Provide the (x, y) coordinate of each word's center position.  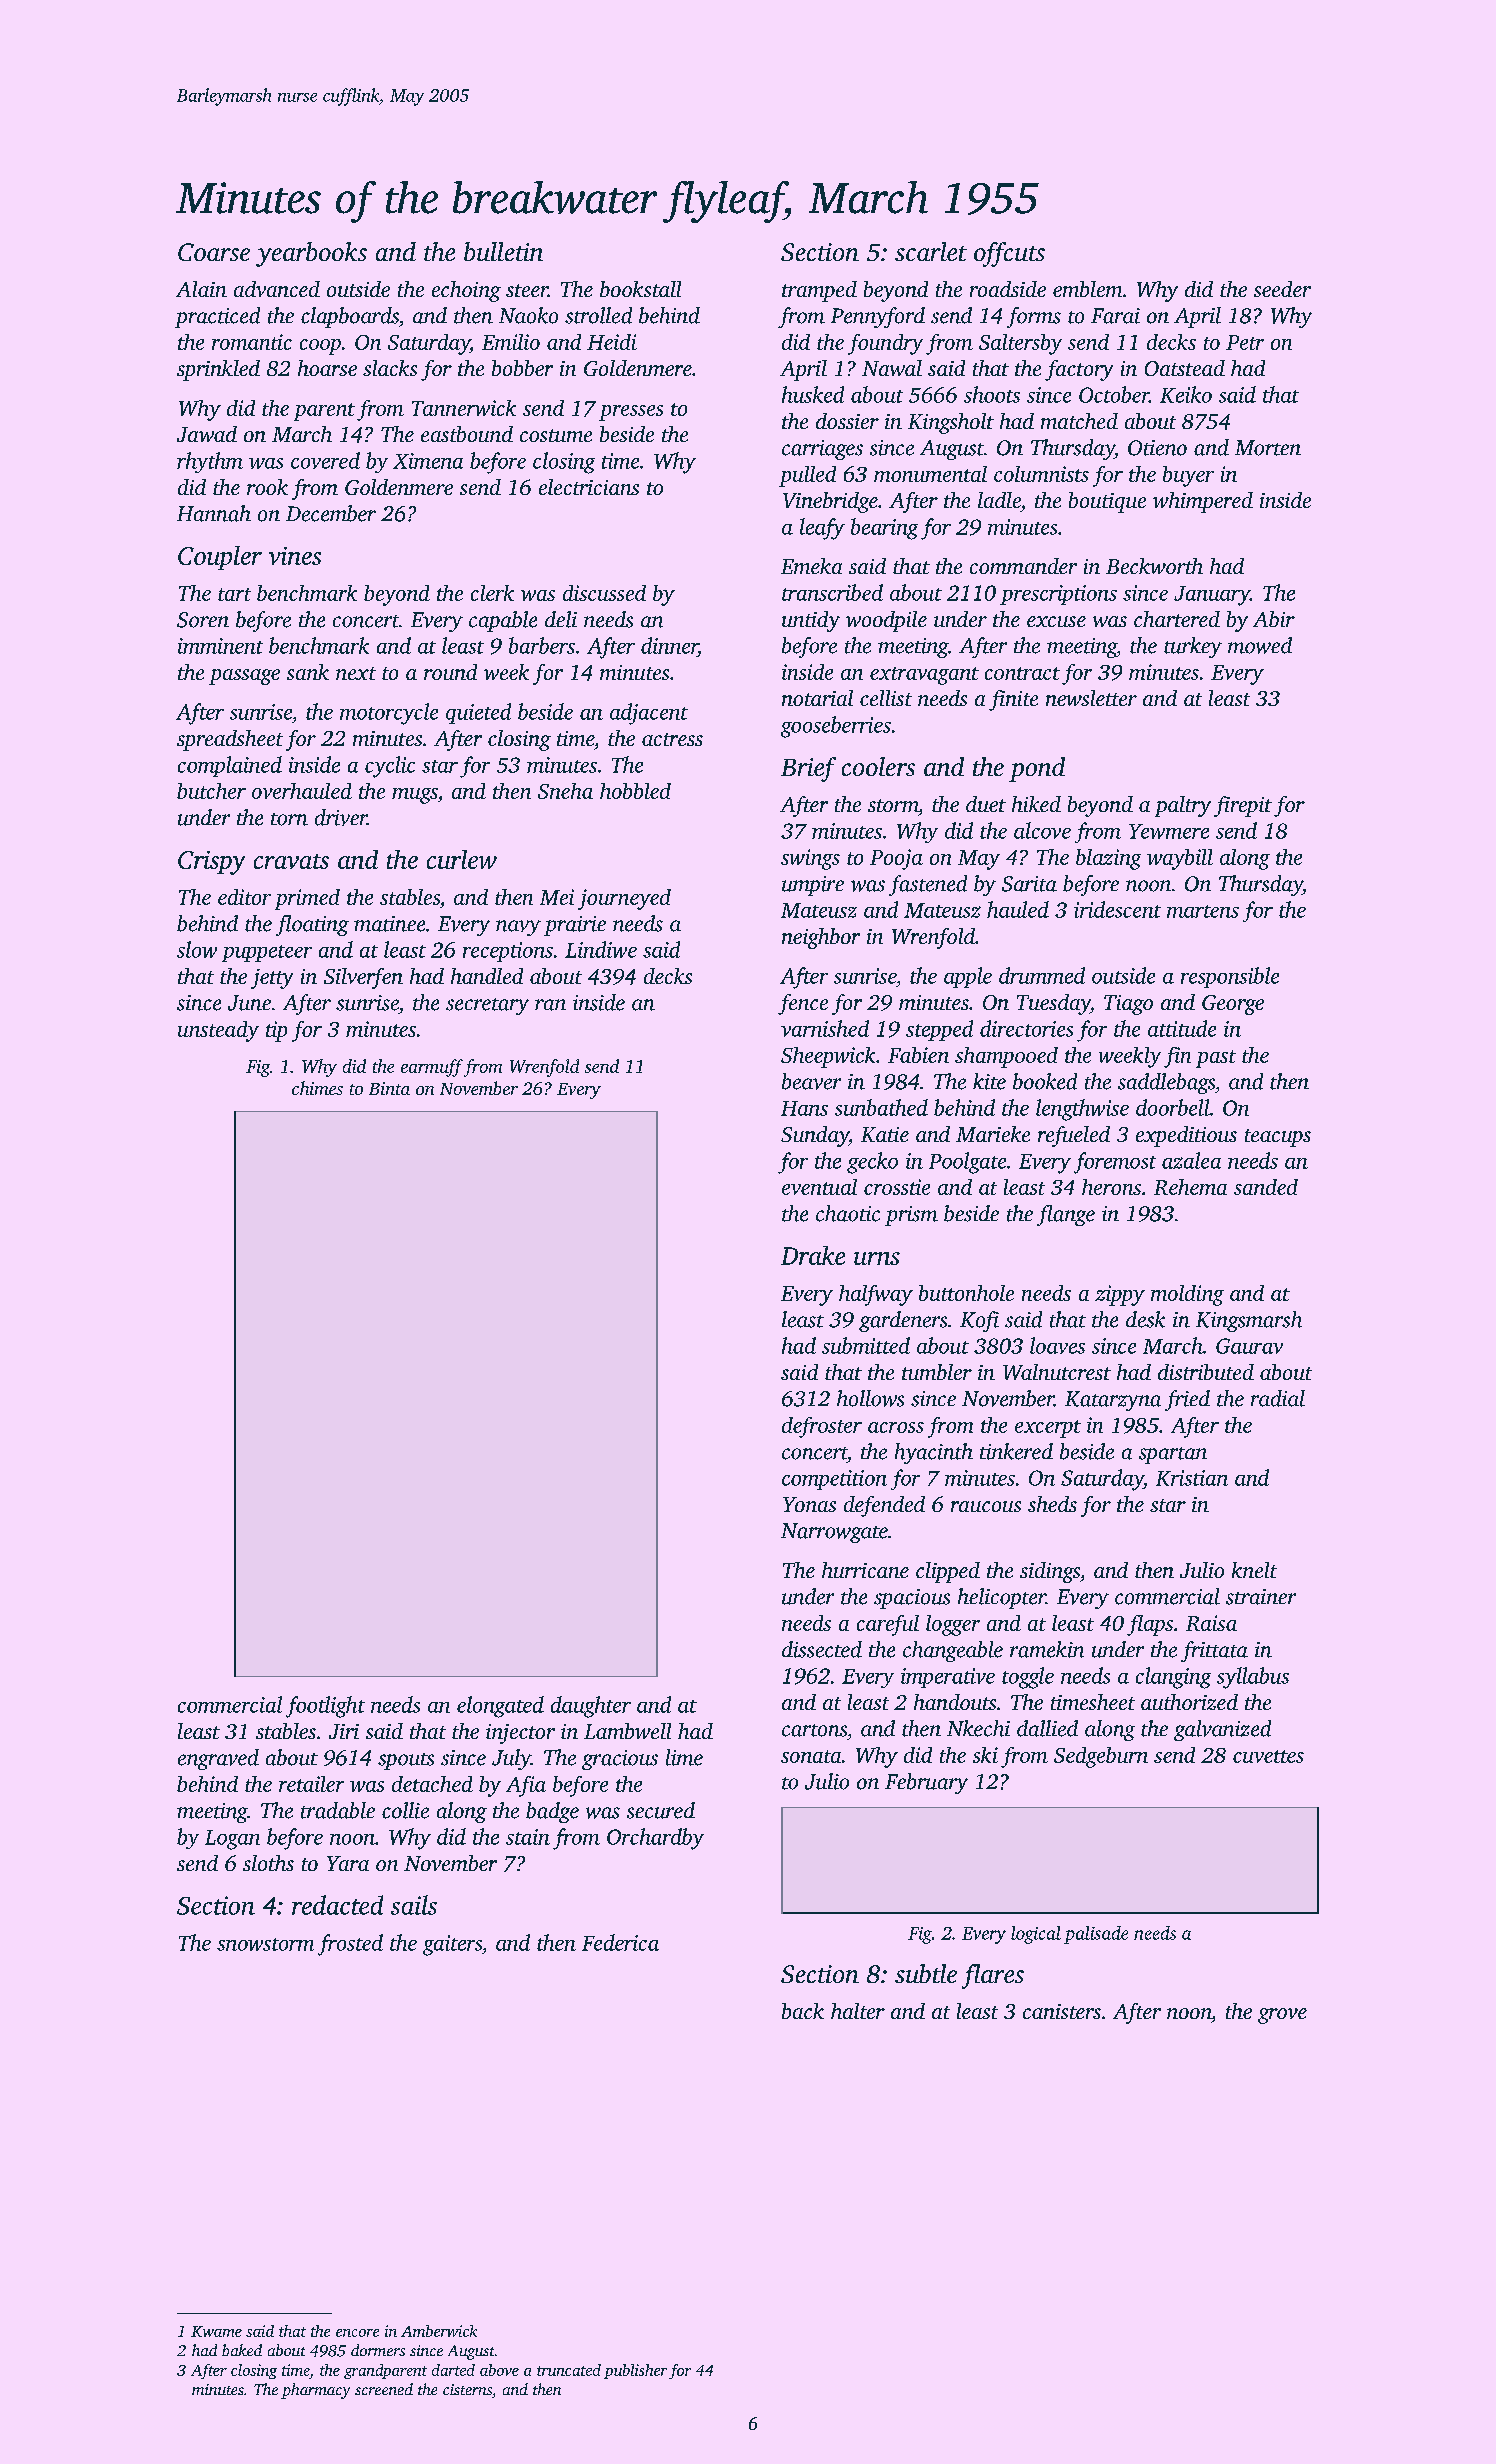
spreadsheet (230, 740)
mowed (1260, 645)
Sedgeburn (1101, 1757)
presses (631, 413)
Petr (1245, 342)
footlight (325, 1707)
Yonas (809, 1504)
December (331, 513)
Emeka (811, 566)
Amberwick (439, 2331)
